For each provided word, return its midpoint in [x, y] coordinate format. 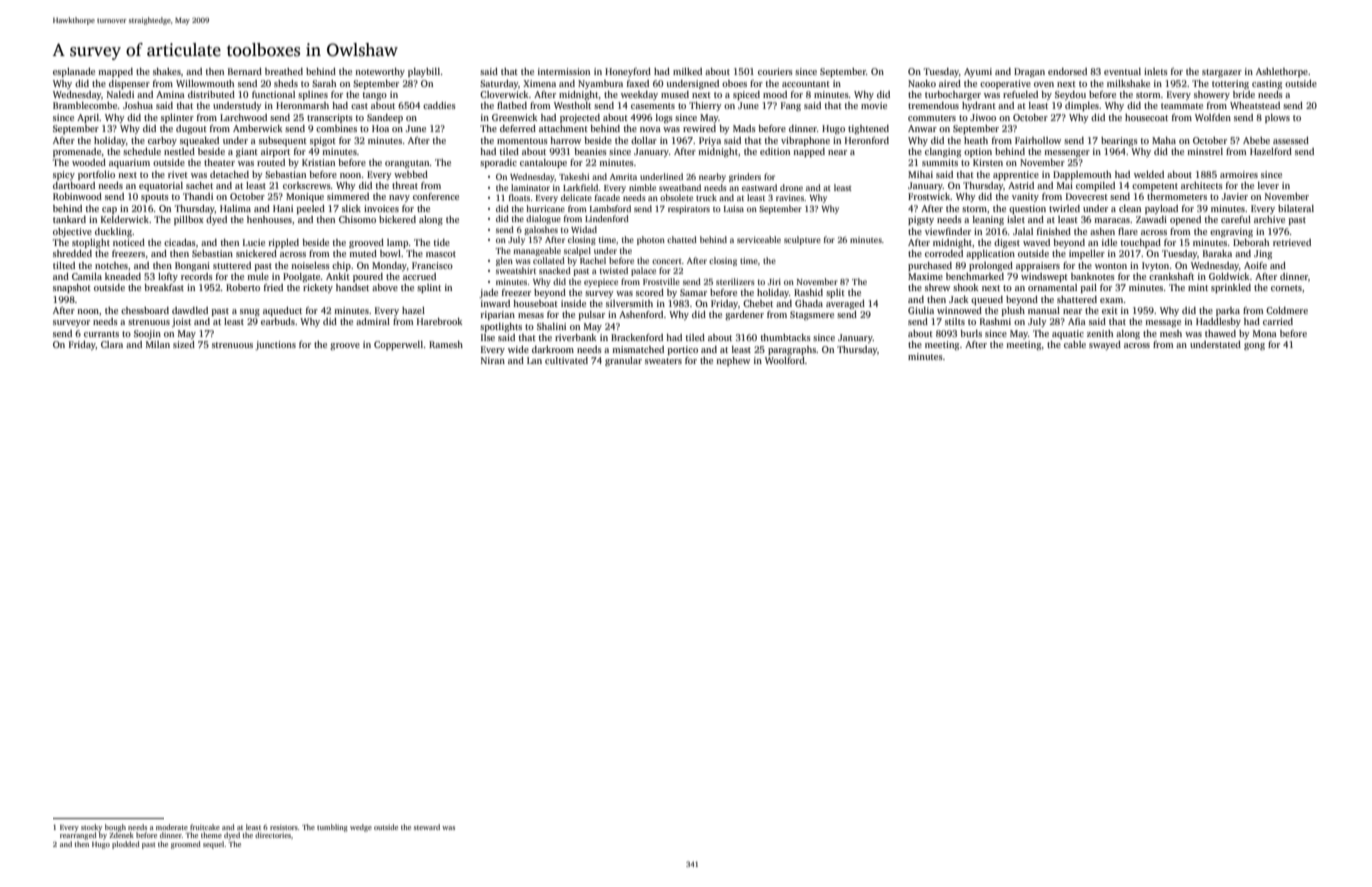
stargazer [1222, 73]
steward [427, 827]
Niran [493, 360]
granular [623, 361]
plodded [126, 845]
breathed [284, 71]
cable [1075, 344]
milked [687, 71]
